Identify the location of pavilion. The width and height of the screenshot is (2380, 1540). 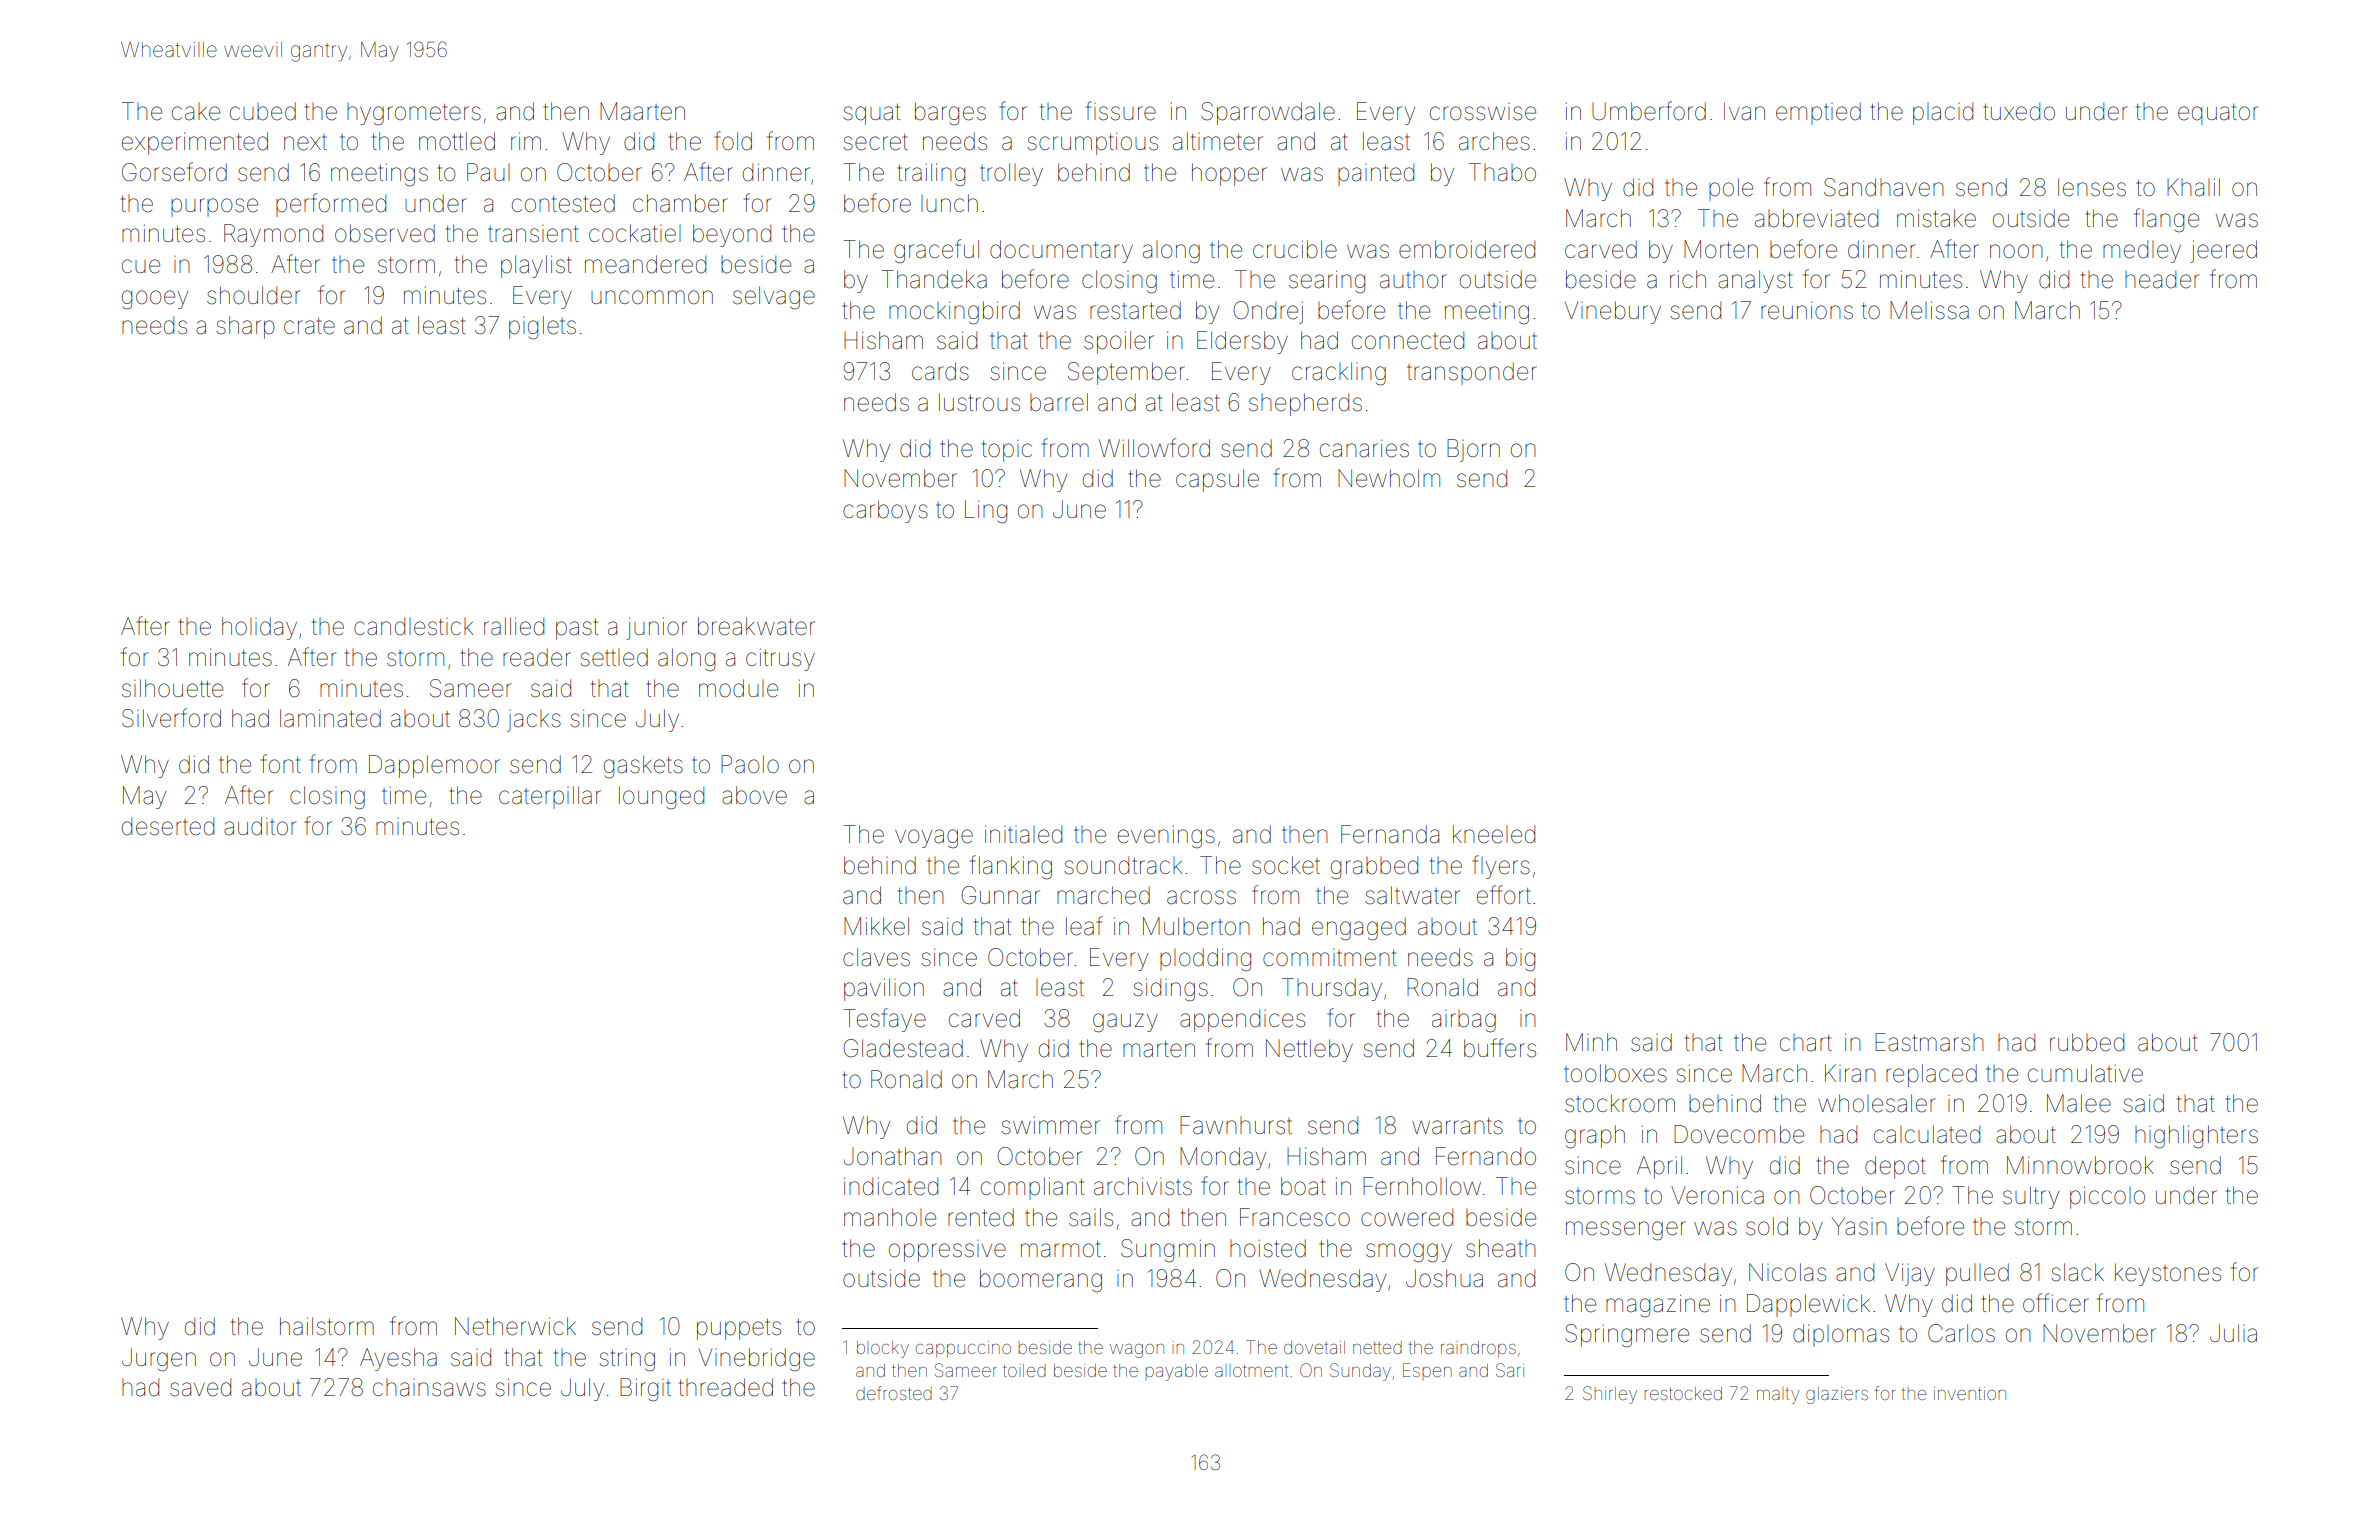
(884, 989).
